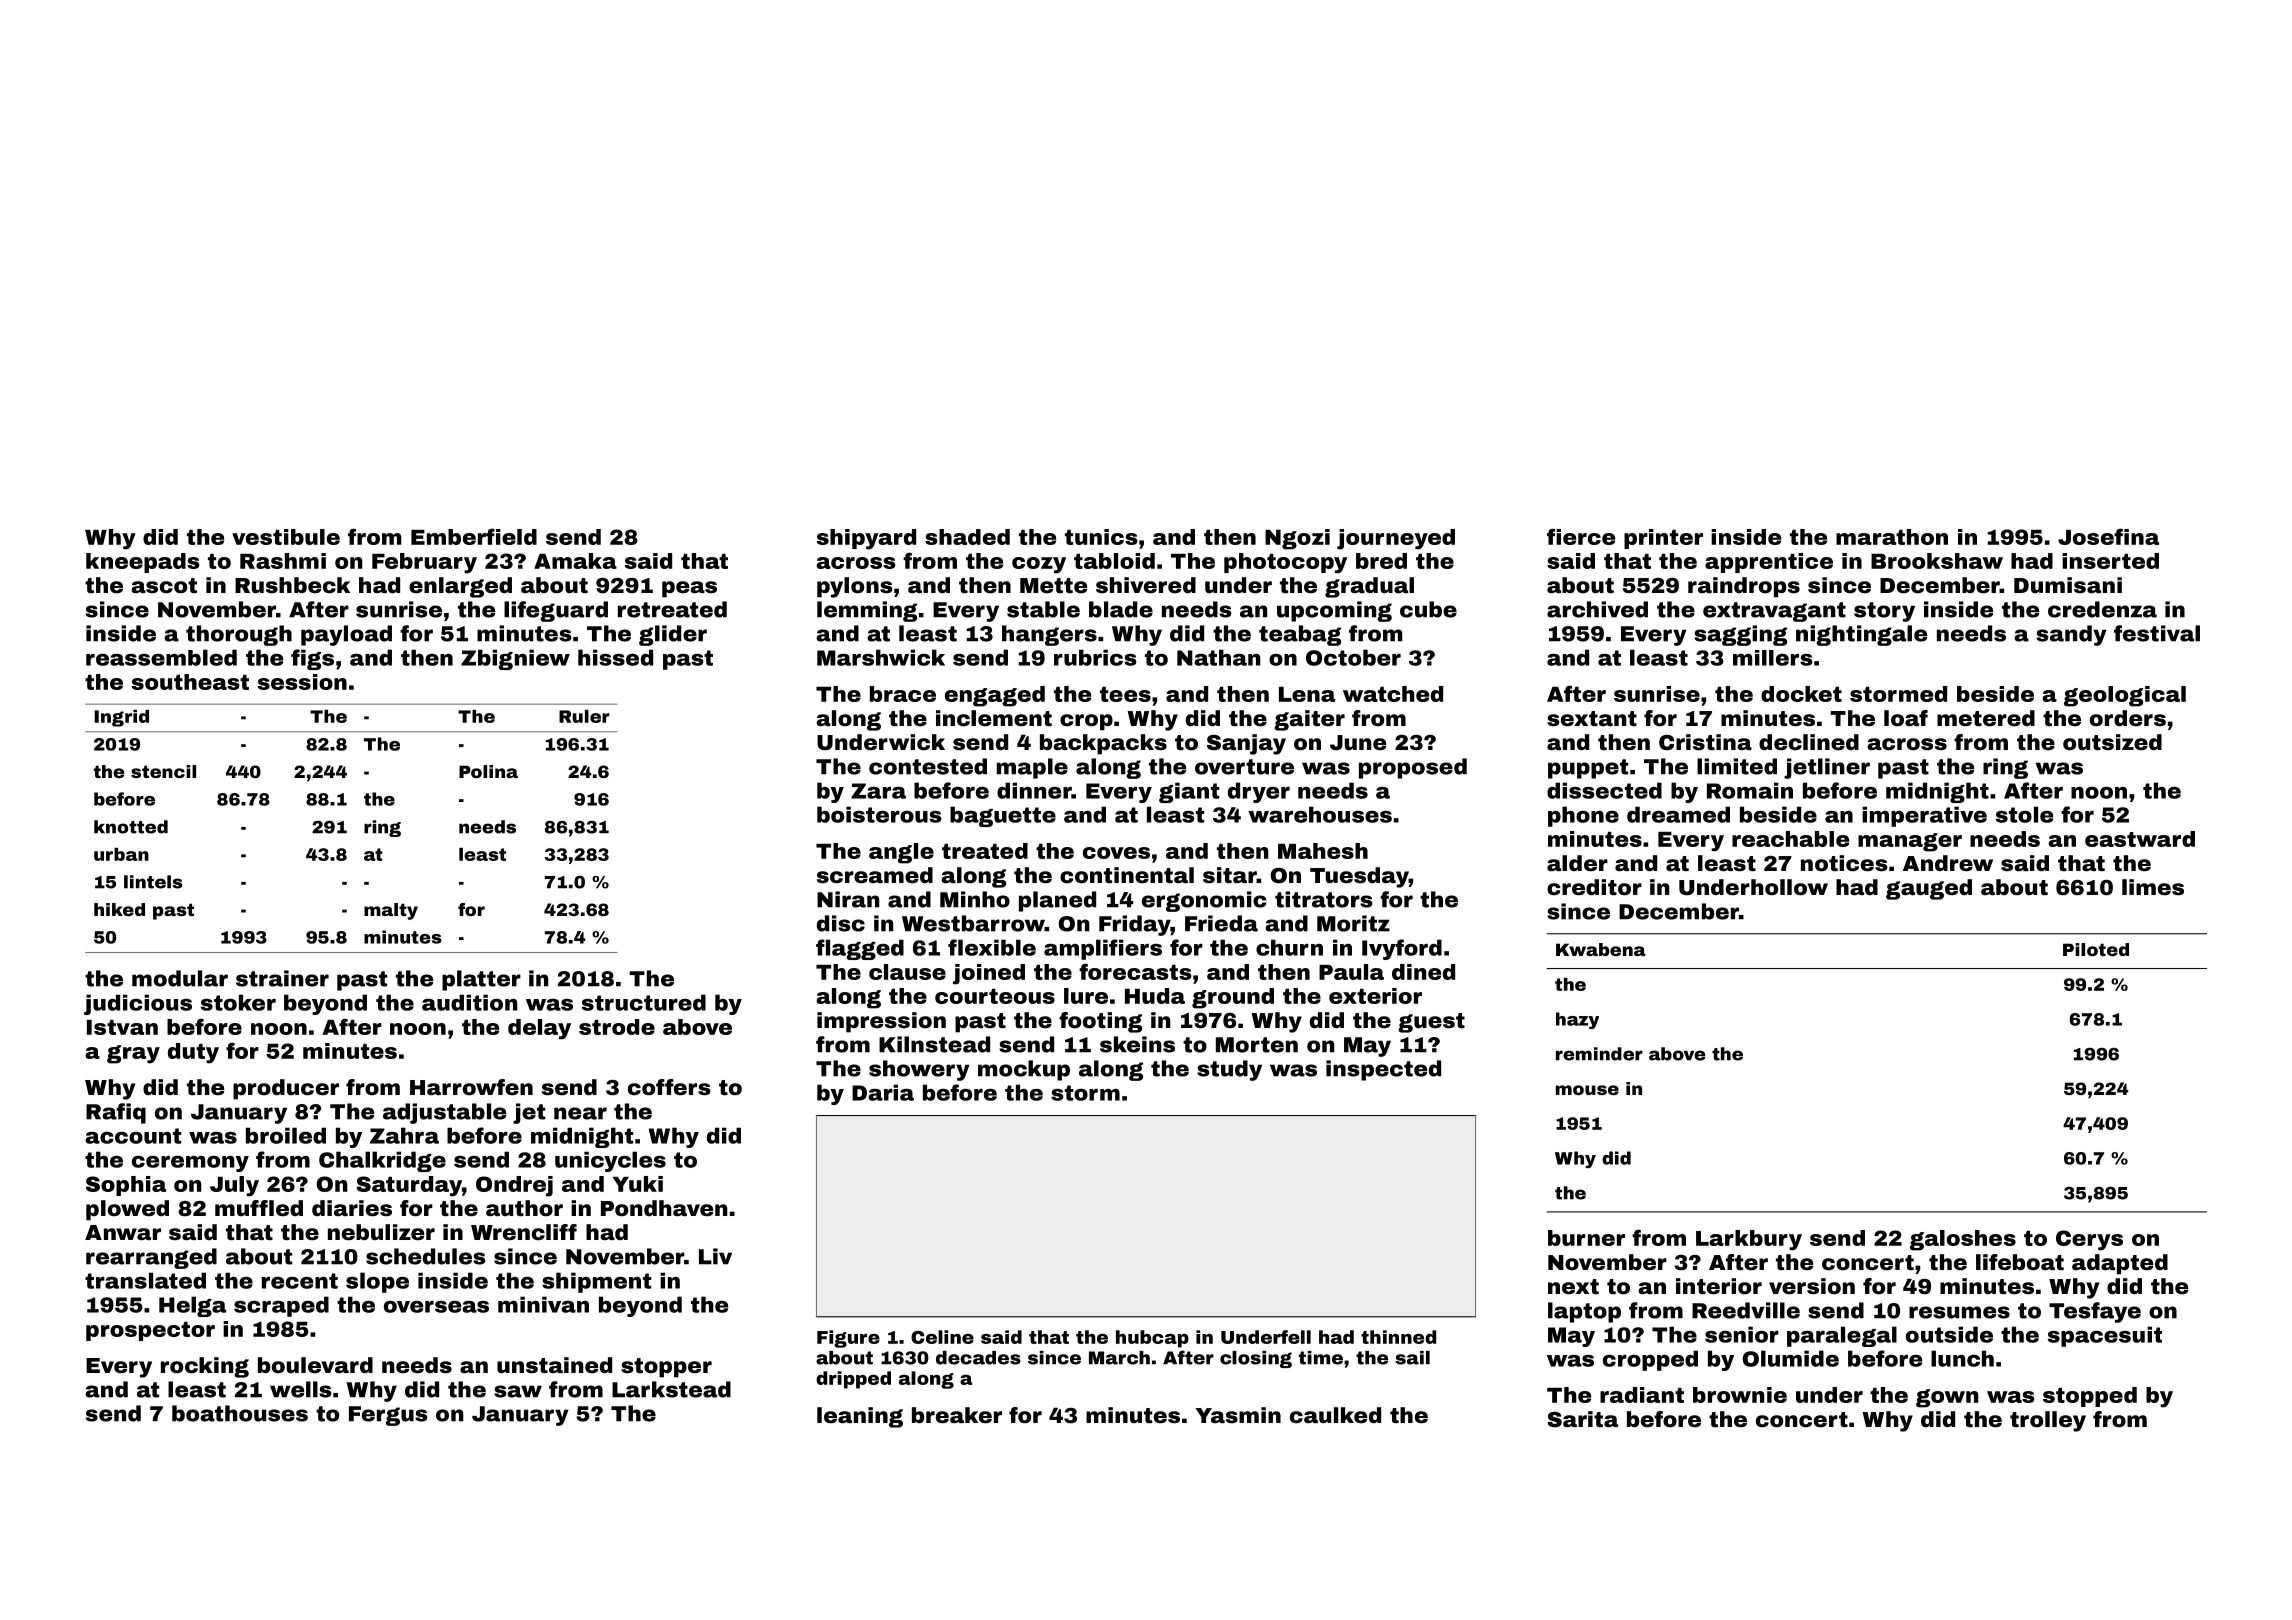 This screenshot has height=1620, width=2292. Describe the element at coordinates (193, 1053) in the screenshot. I see `duty` at that location.
